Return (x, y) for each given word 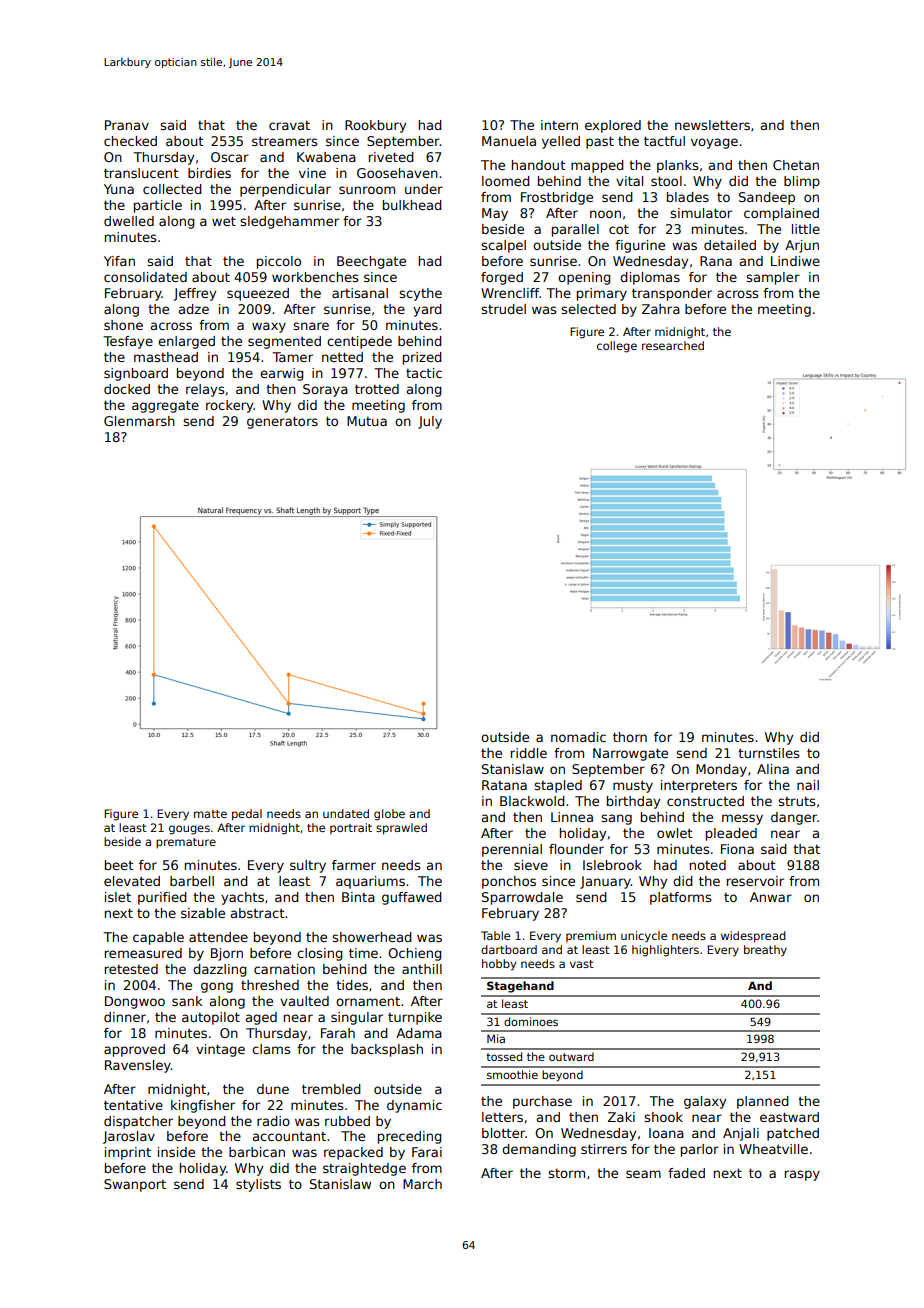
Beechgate (371, 262)
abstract (258, 913)
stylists (258, 1185)
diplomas (650, 278)
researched (673, 345)
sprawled (401, 829)
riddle (529, 753)
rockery (230, 406)
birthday (633, 802)
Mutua (367, 421)
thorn (630, 737)
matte (210, 814)
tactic (424, 373)
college (617, 347)
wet (224, 221)
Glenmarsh (139, 421)
